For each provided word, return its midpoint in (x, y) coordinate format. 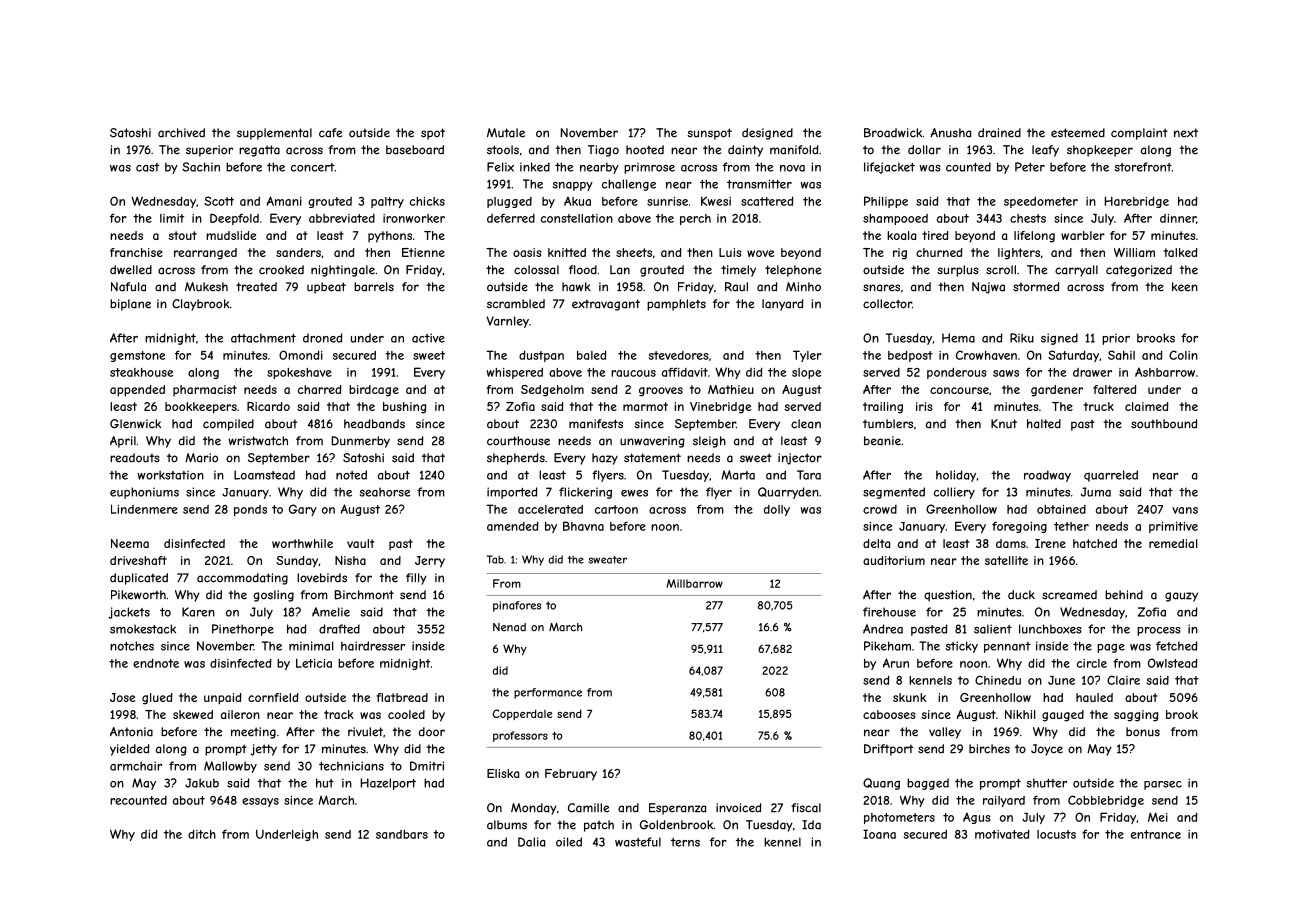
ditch (202, 834)
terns (685, 842)
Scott (219, 201)
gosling (273, 596)
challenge (629, 185)
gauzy (1181, 597)
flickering (585, 493)
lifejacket (889, 168)
